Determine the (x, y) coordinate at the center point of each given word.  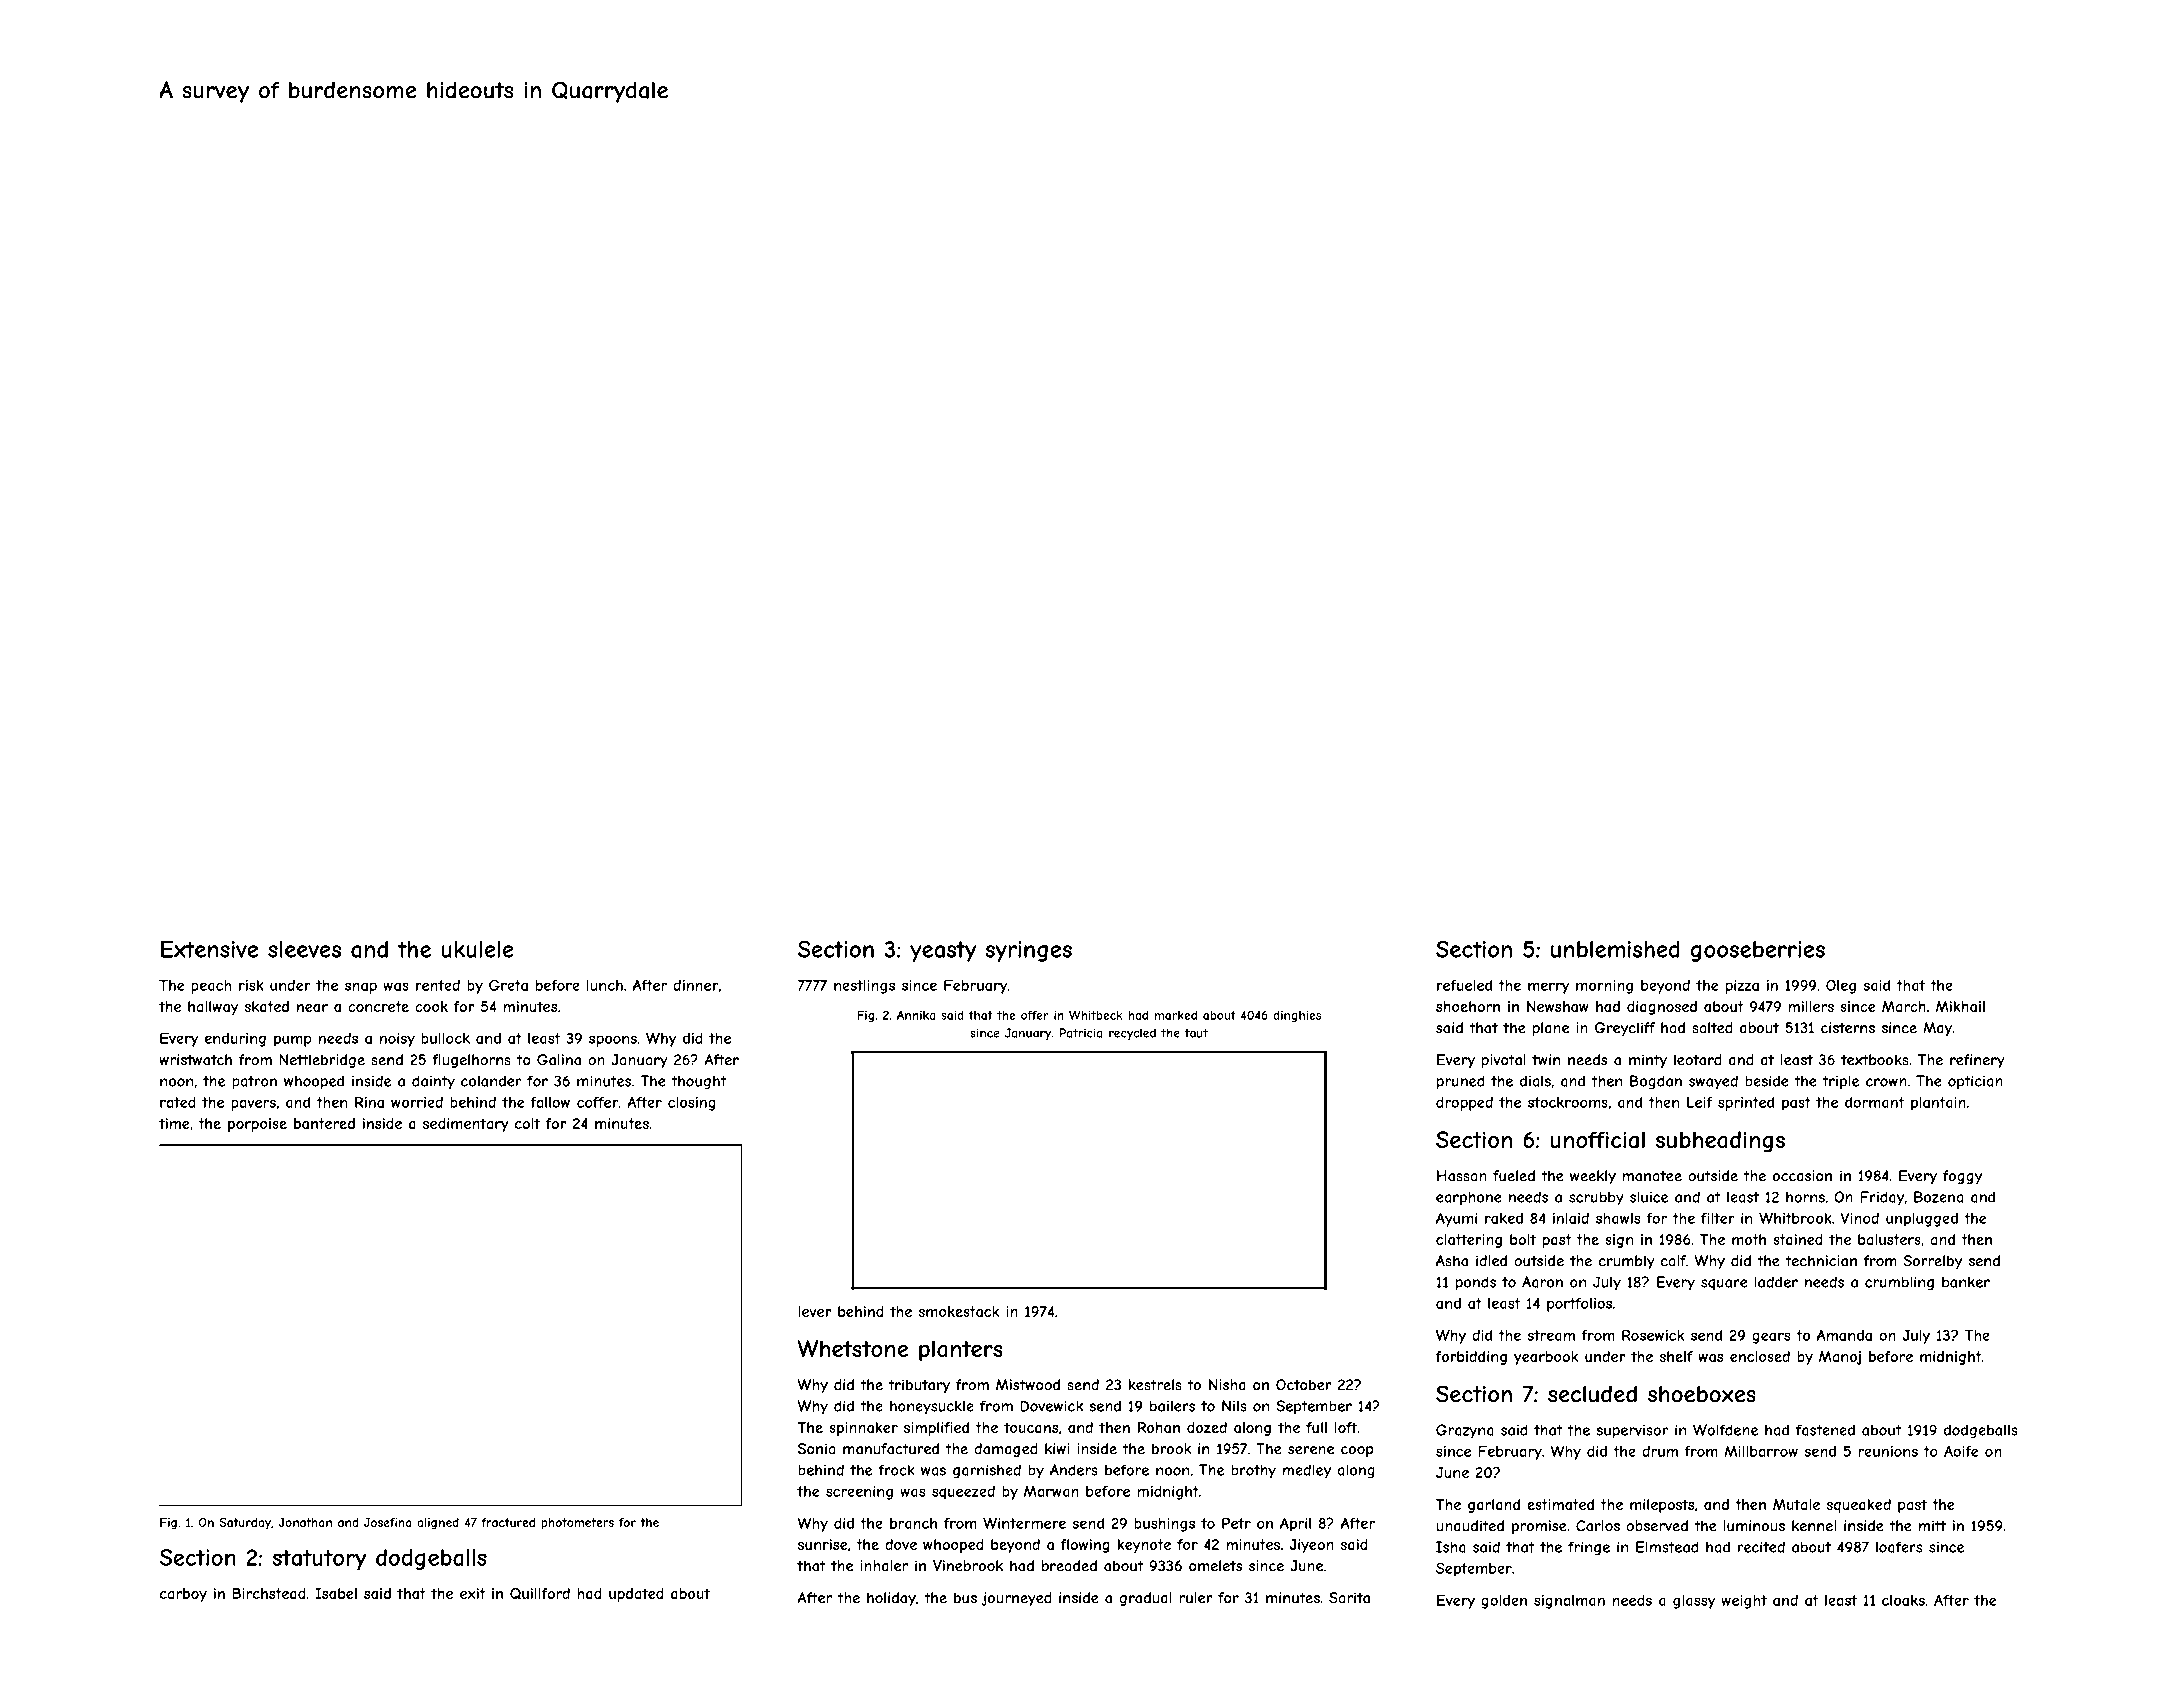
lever (815, 1311)
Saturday (245, 1524)
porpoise (257, 1125)
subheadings (1720, 1142)
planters (961, 1351)
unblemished (1615, 949)
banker (1966, 1282)
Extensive (209, 949)
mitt (1932, 1526)
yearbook (1546, 1358)
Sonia (816, 1449)
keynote (1144, 1546)
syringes (1028, 951)
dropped (1464, 1104)
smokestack (959, 1311)
